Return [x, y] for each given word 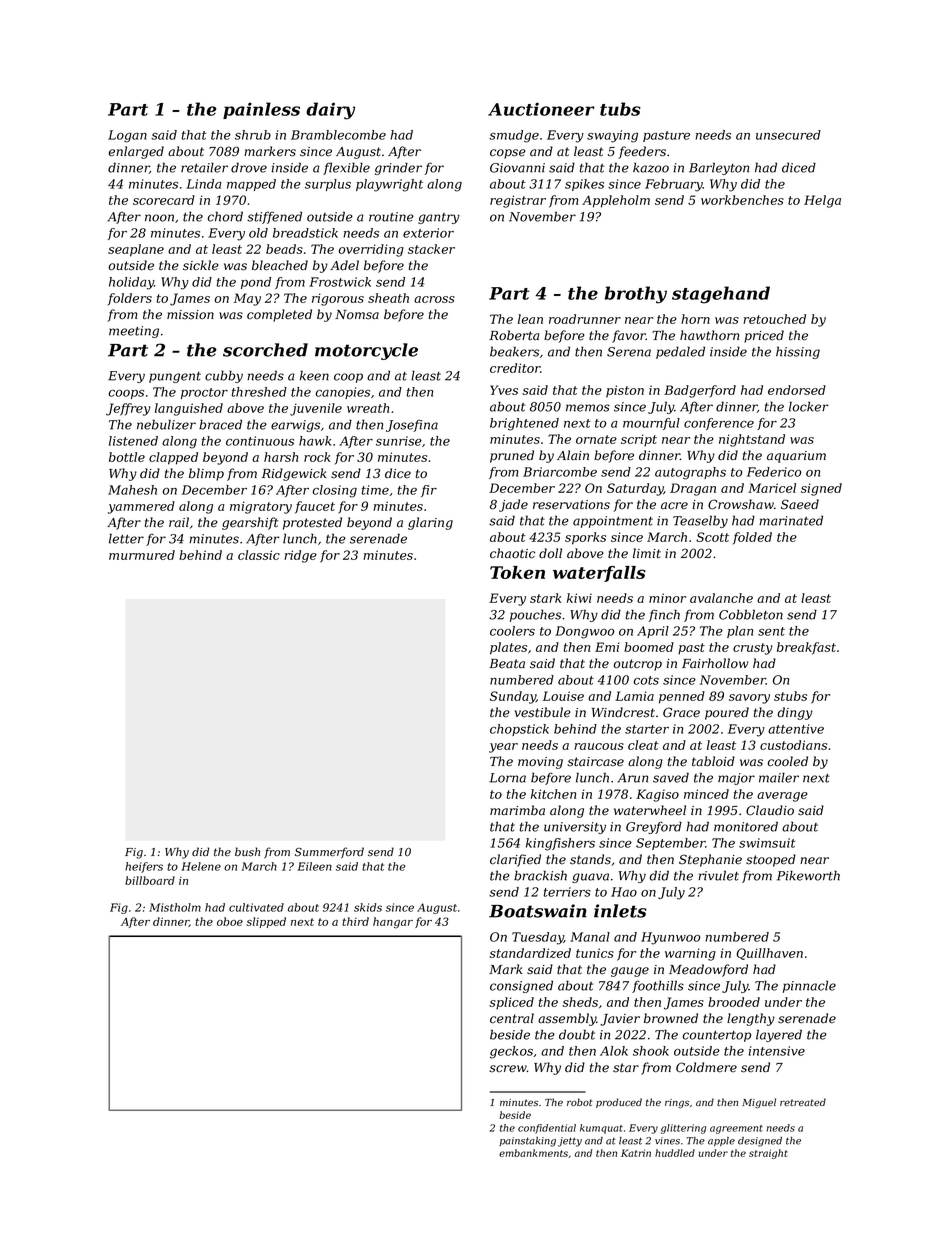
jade [513, 505]
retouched [774, 319]
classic [259, 555]
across [434, 299]
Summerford [329, 853]
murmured [142, 555]
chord [225, 216]
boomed [649, 647]
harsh [281, 457]
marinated [791, 520]
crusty [753, 649]
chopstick [519, 730]
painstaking [527, 1142]
